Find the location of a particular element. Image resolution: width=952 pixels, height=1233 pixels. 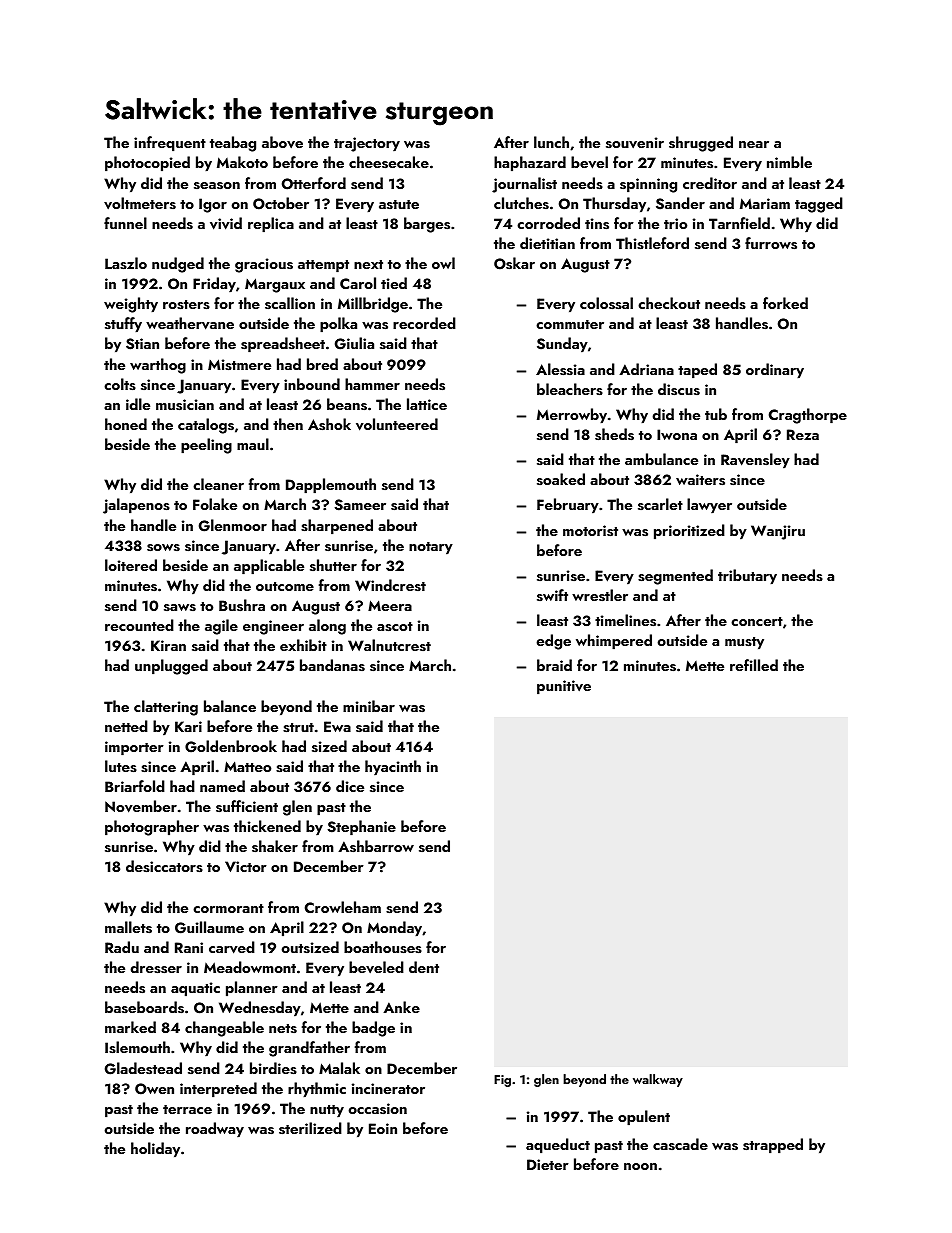

refilled is located at coordinates (754, 665).
